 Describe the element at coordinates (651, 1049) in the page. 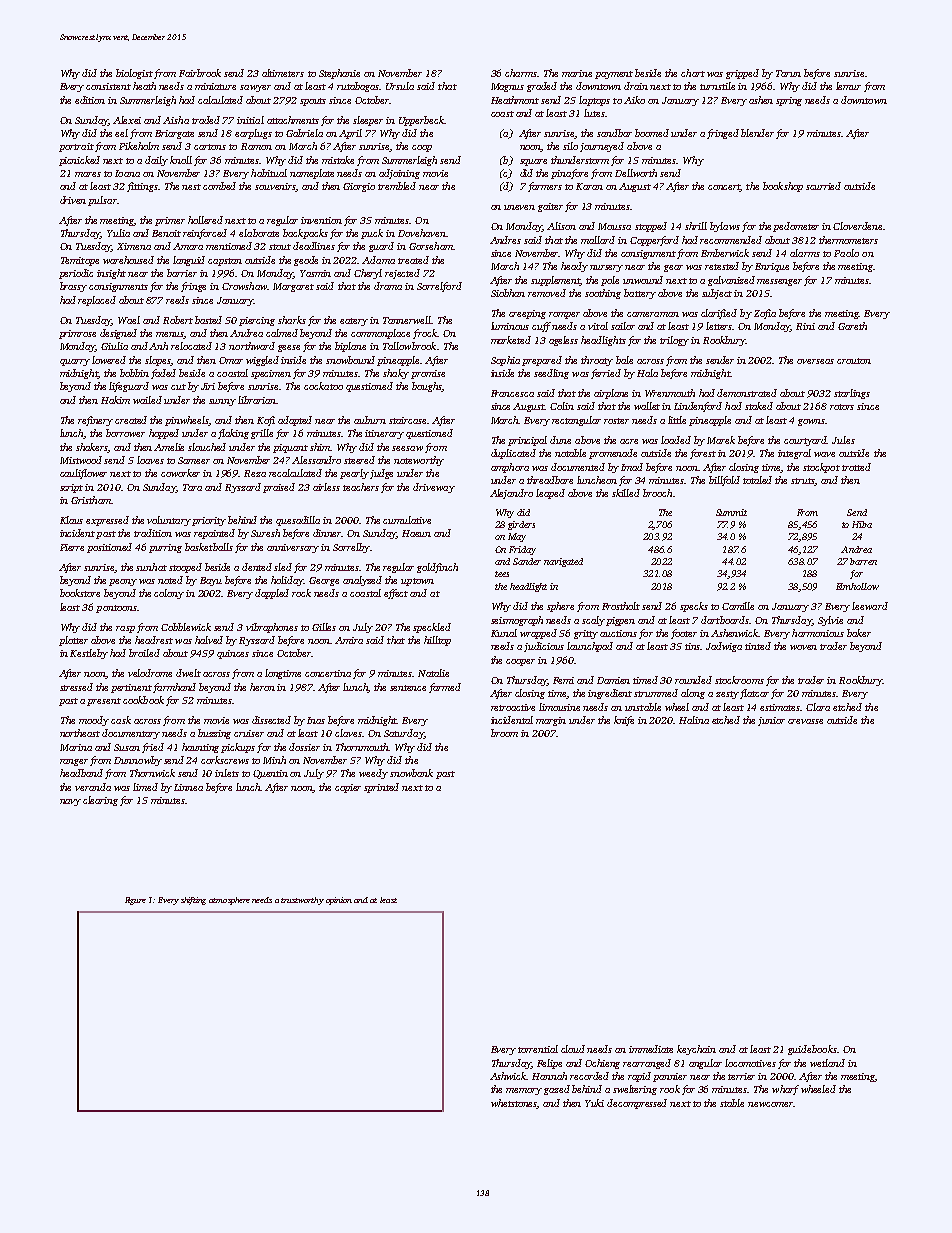

I see `immediate` at that location.
